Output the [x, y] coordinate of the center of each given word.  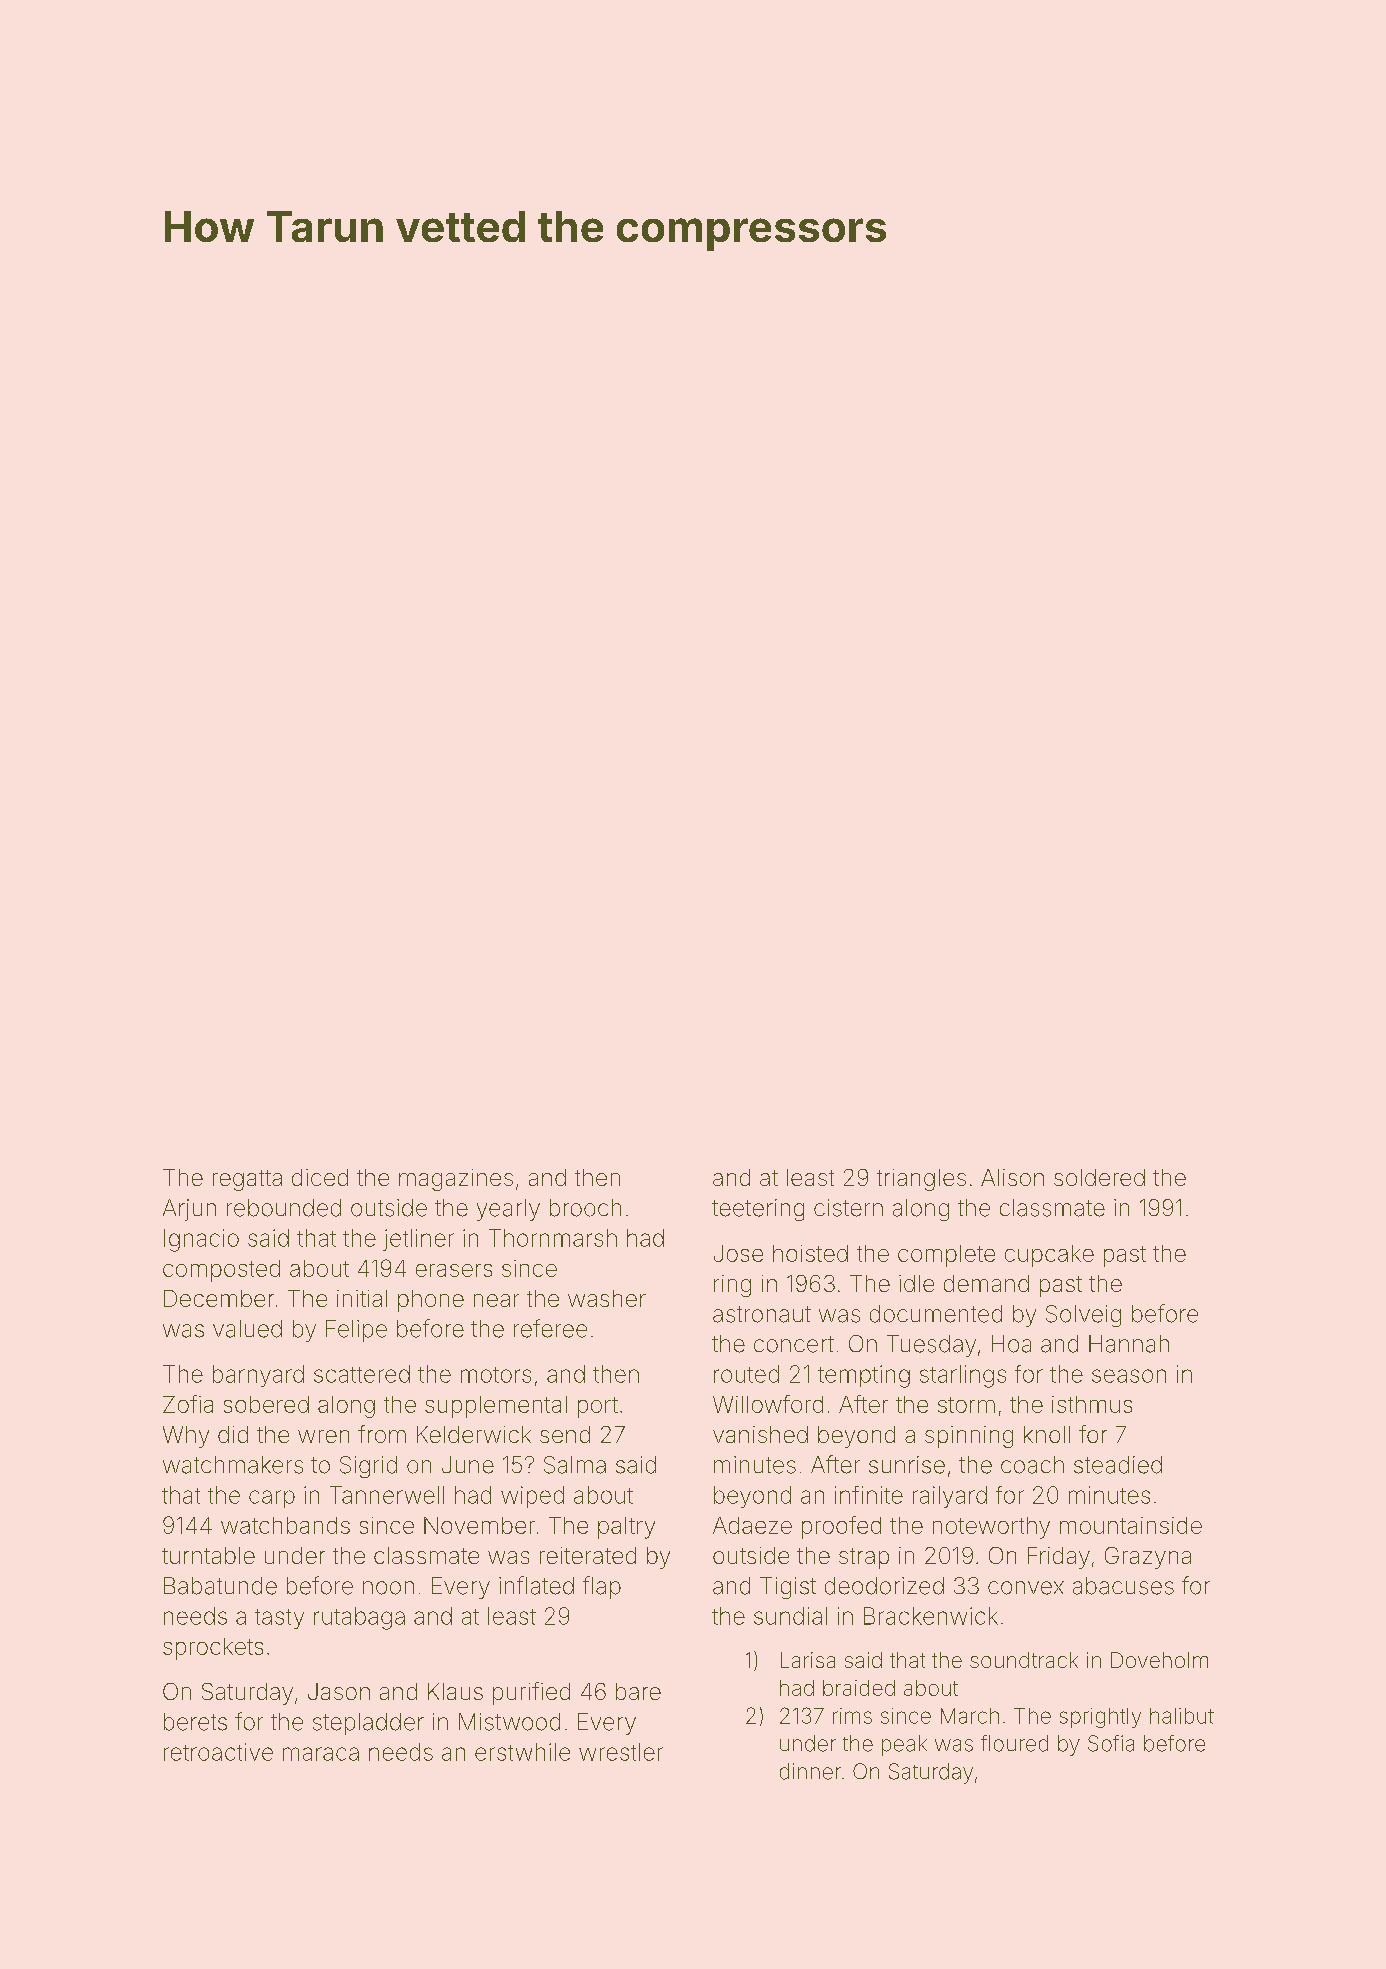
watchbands [285, 1525]
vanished [760, 1434]
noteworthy [991, 1528]
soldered [1099, 1177]
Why [186, 1437]
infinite [869, 1495]
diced [320, 1177]
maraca [321, 1754]
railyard [950, 1497]
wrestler [621, 1752]
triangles [921, 1180]
